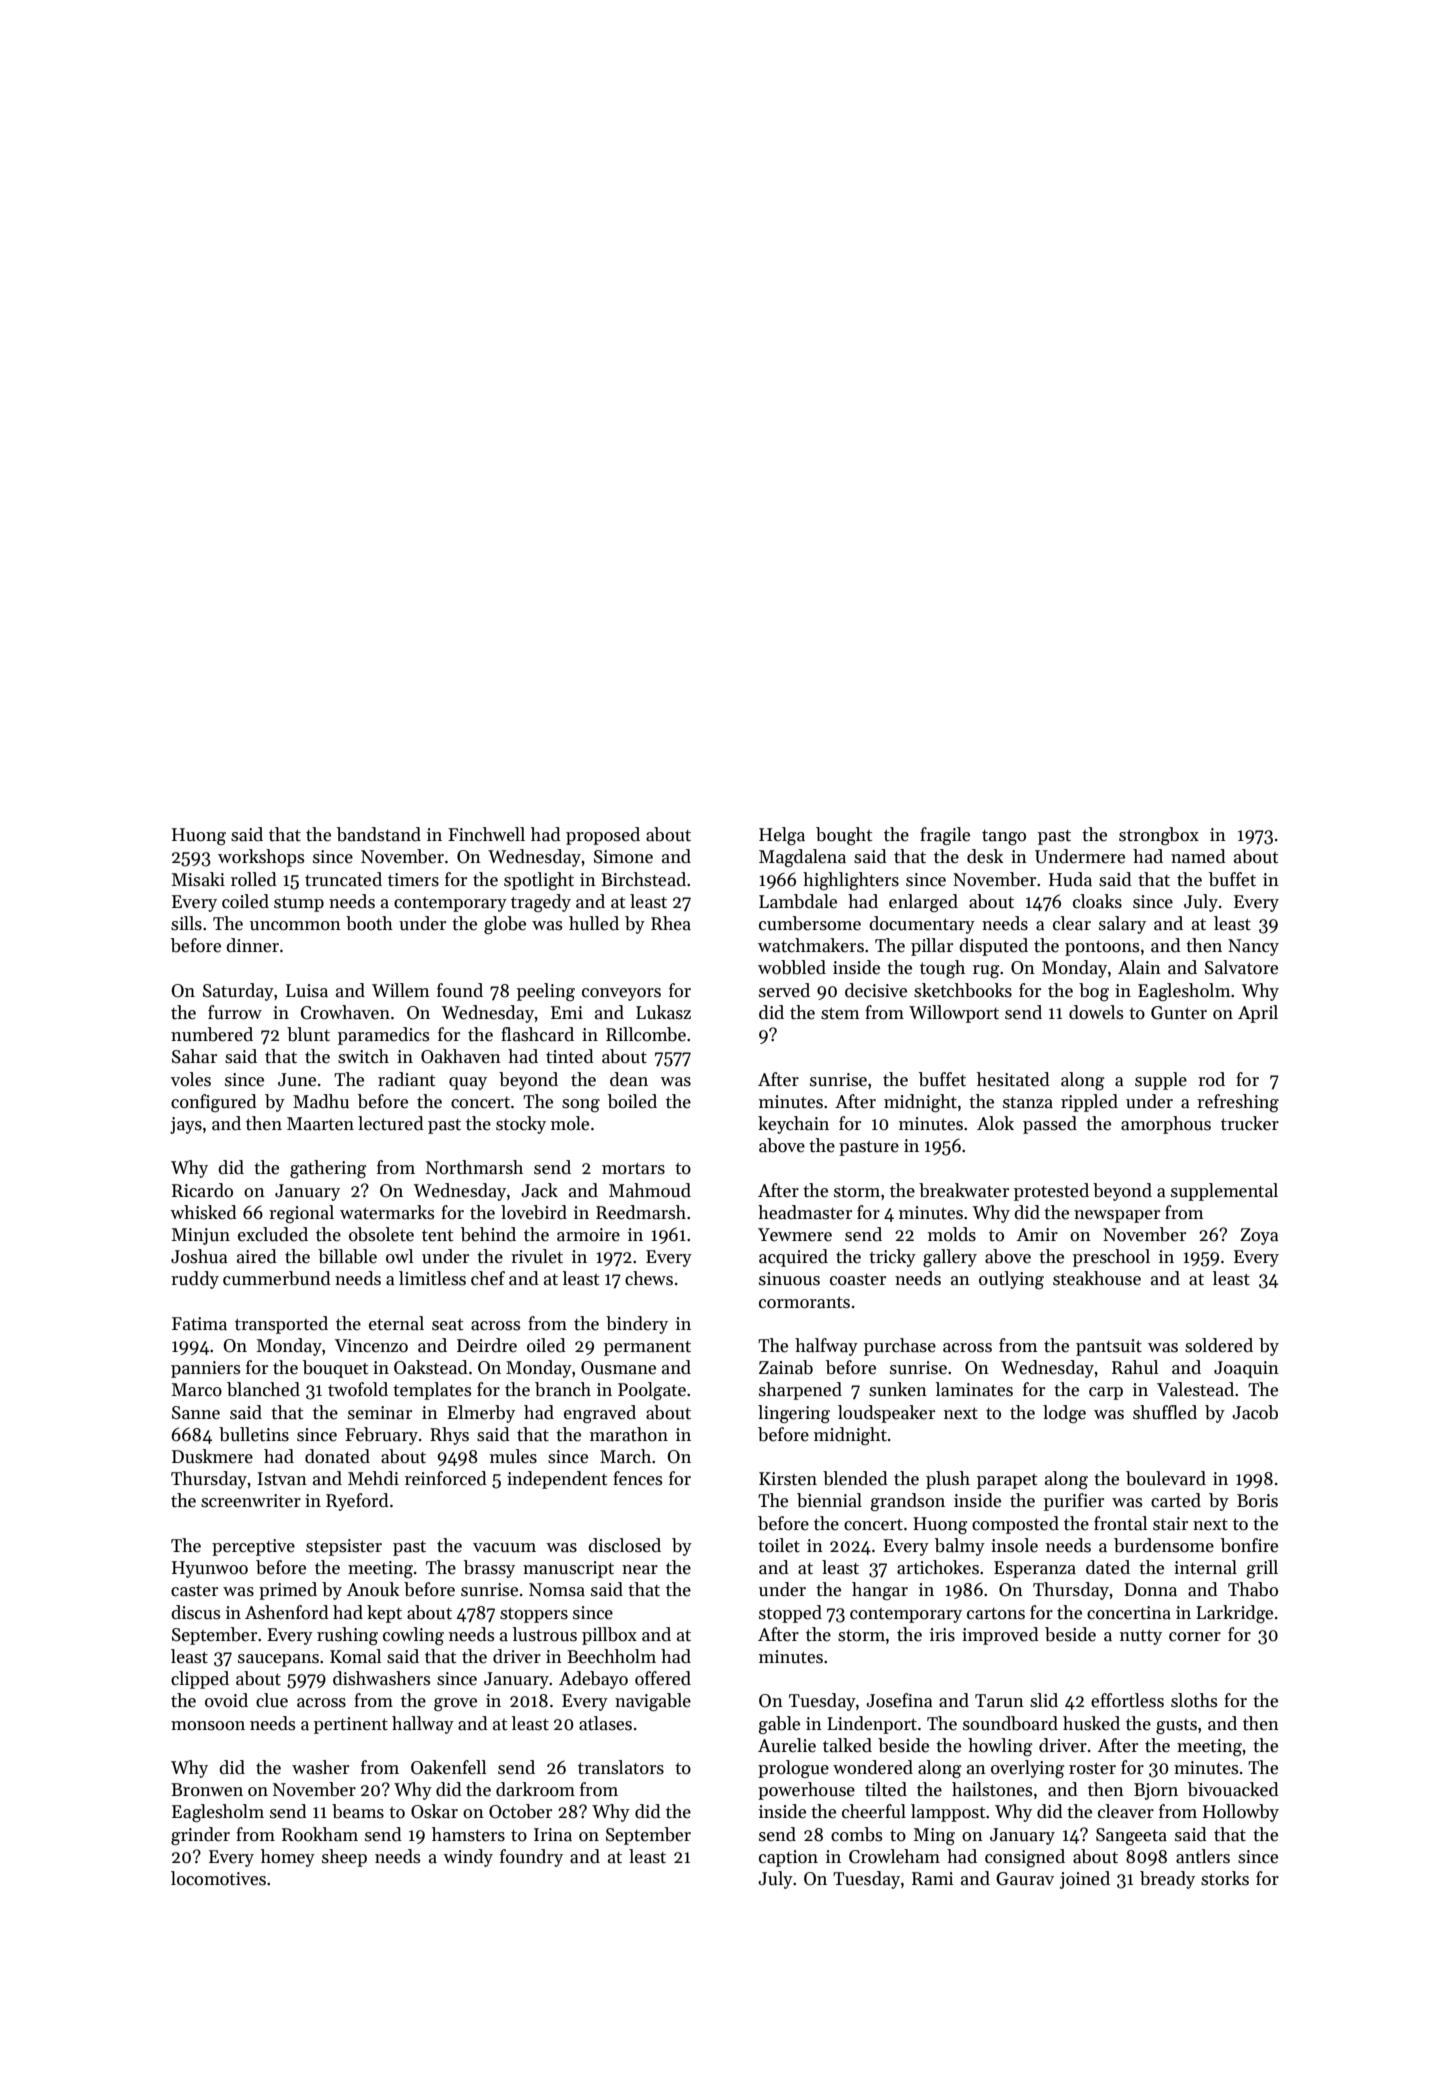 This screenshot has height=2100, width=1450. Describe the element at coordinates (945, 836) in the screenshot. I see `fragile` at that location.
